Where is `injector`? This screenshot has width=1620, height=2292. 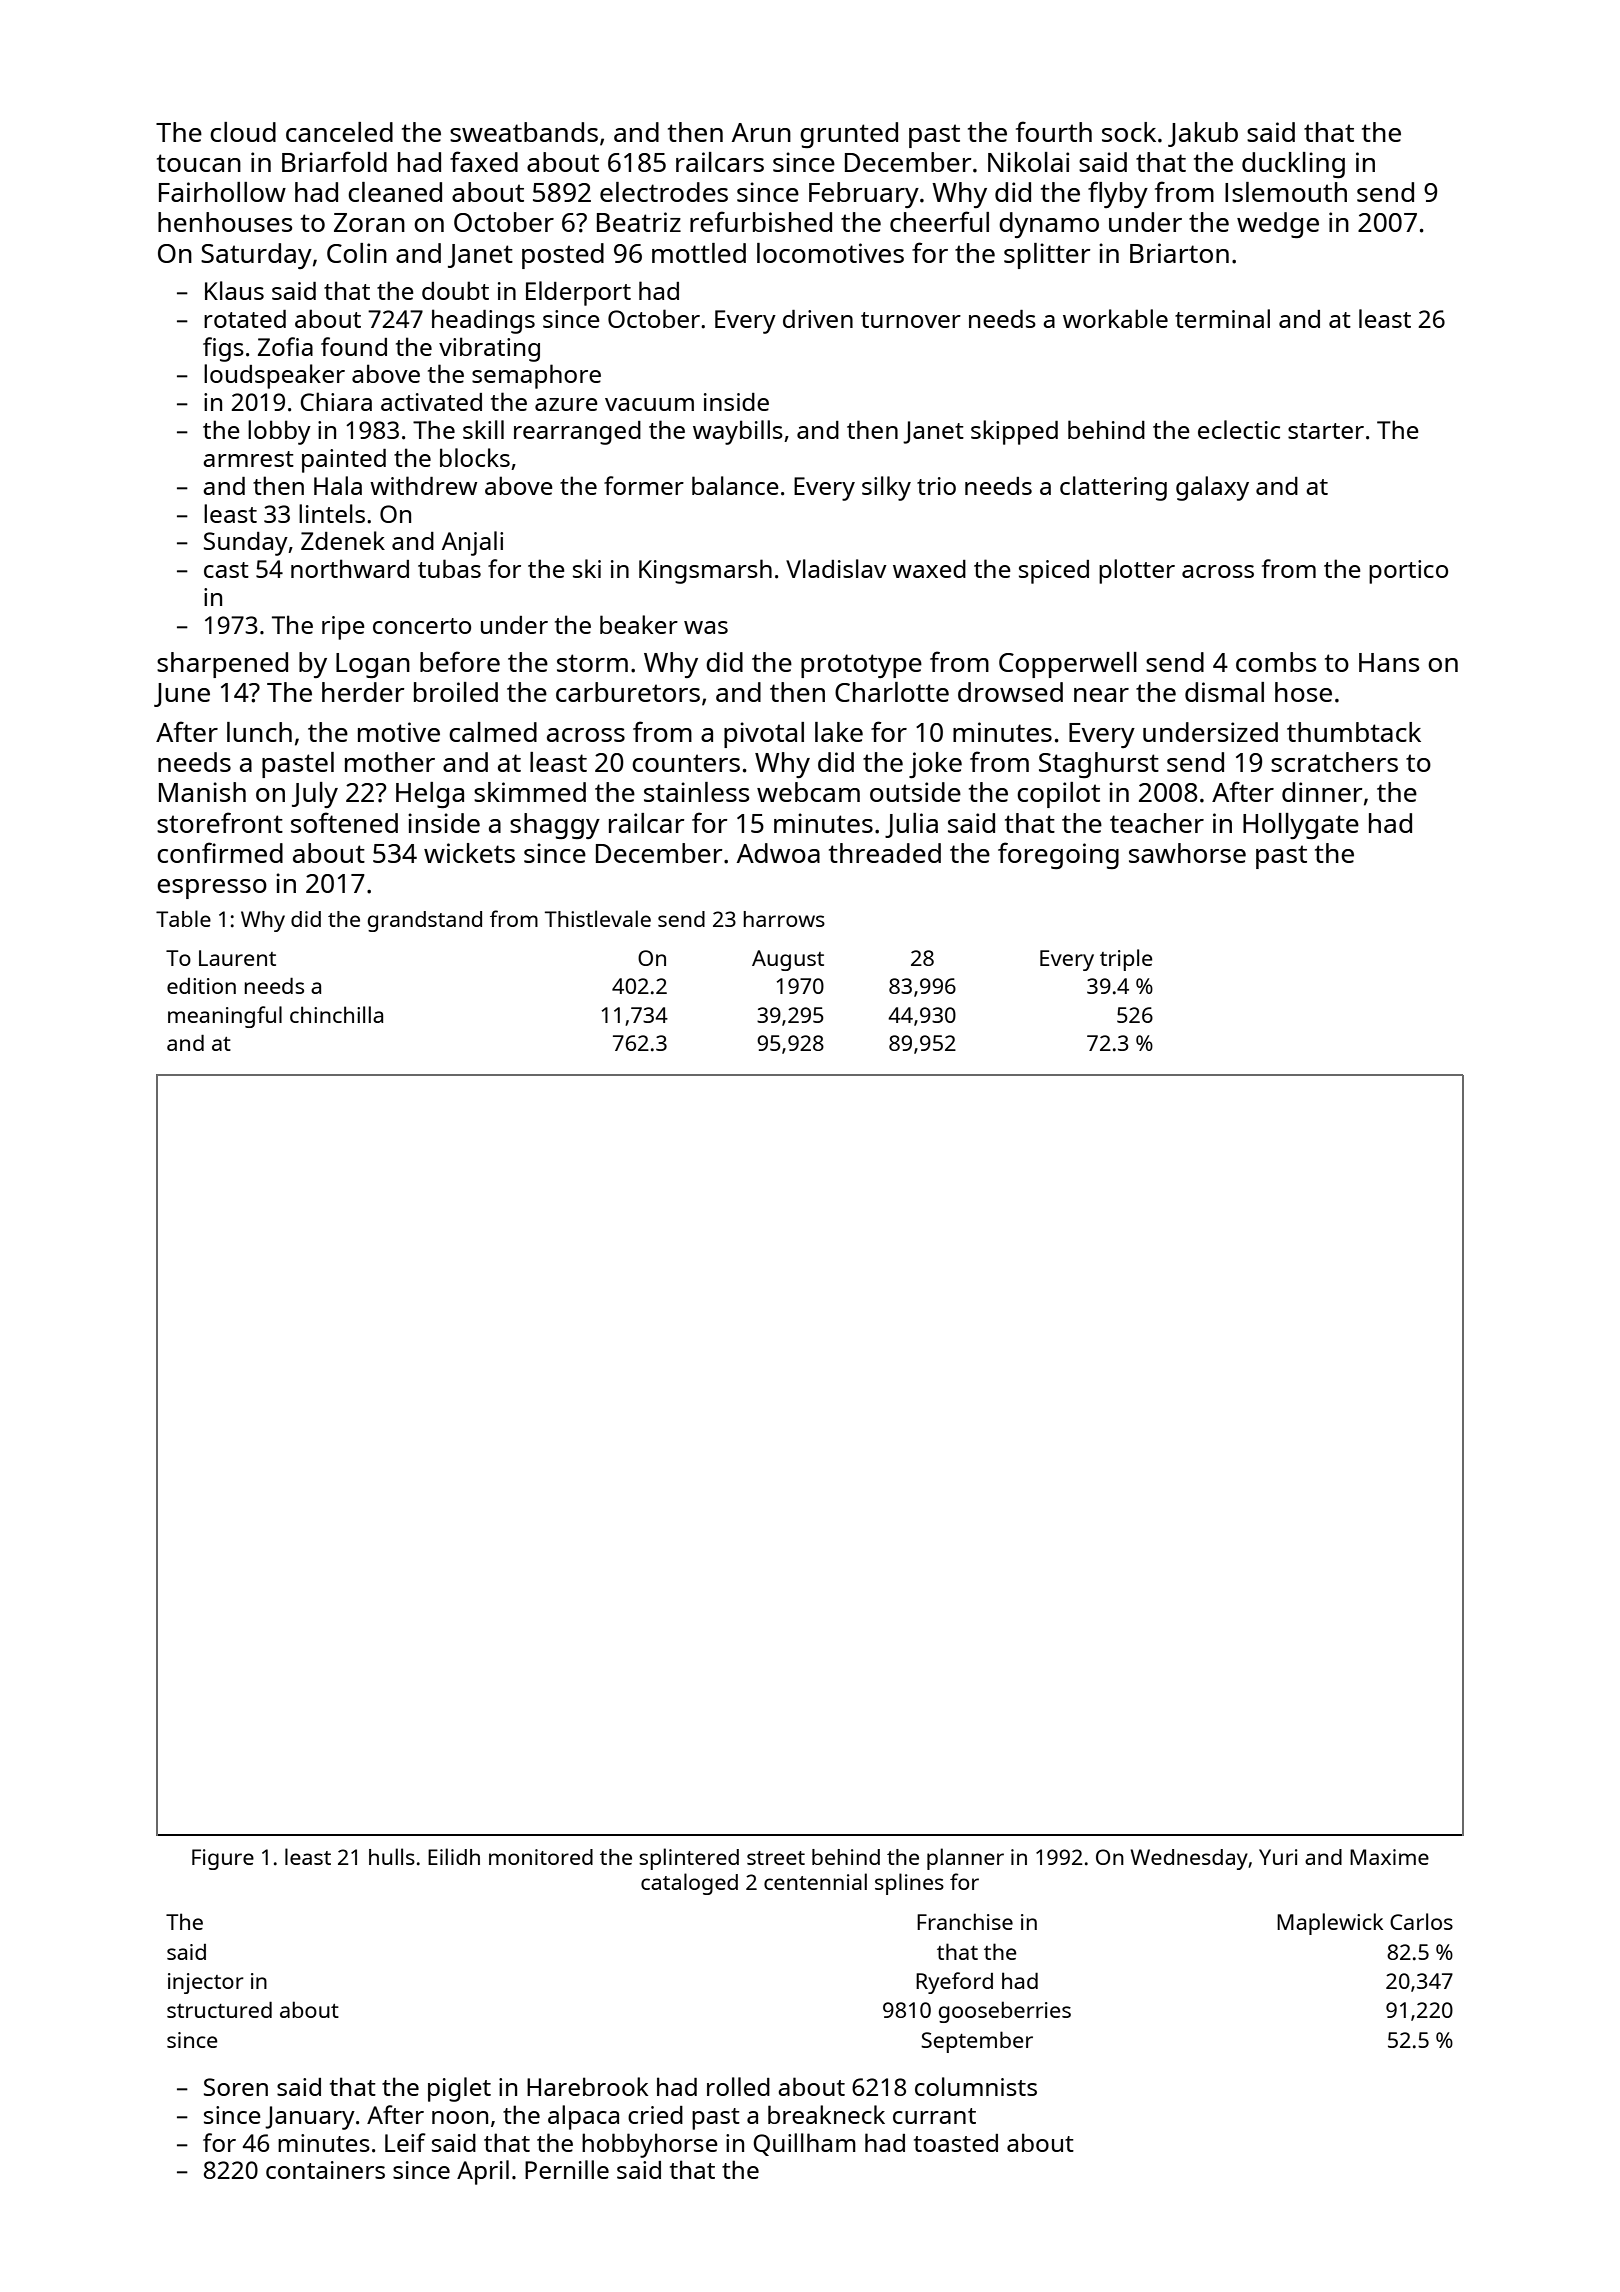 injector is located at coordinates (206, 1983).
